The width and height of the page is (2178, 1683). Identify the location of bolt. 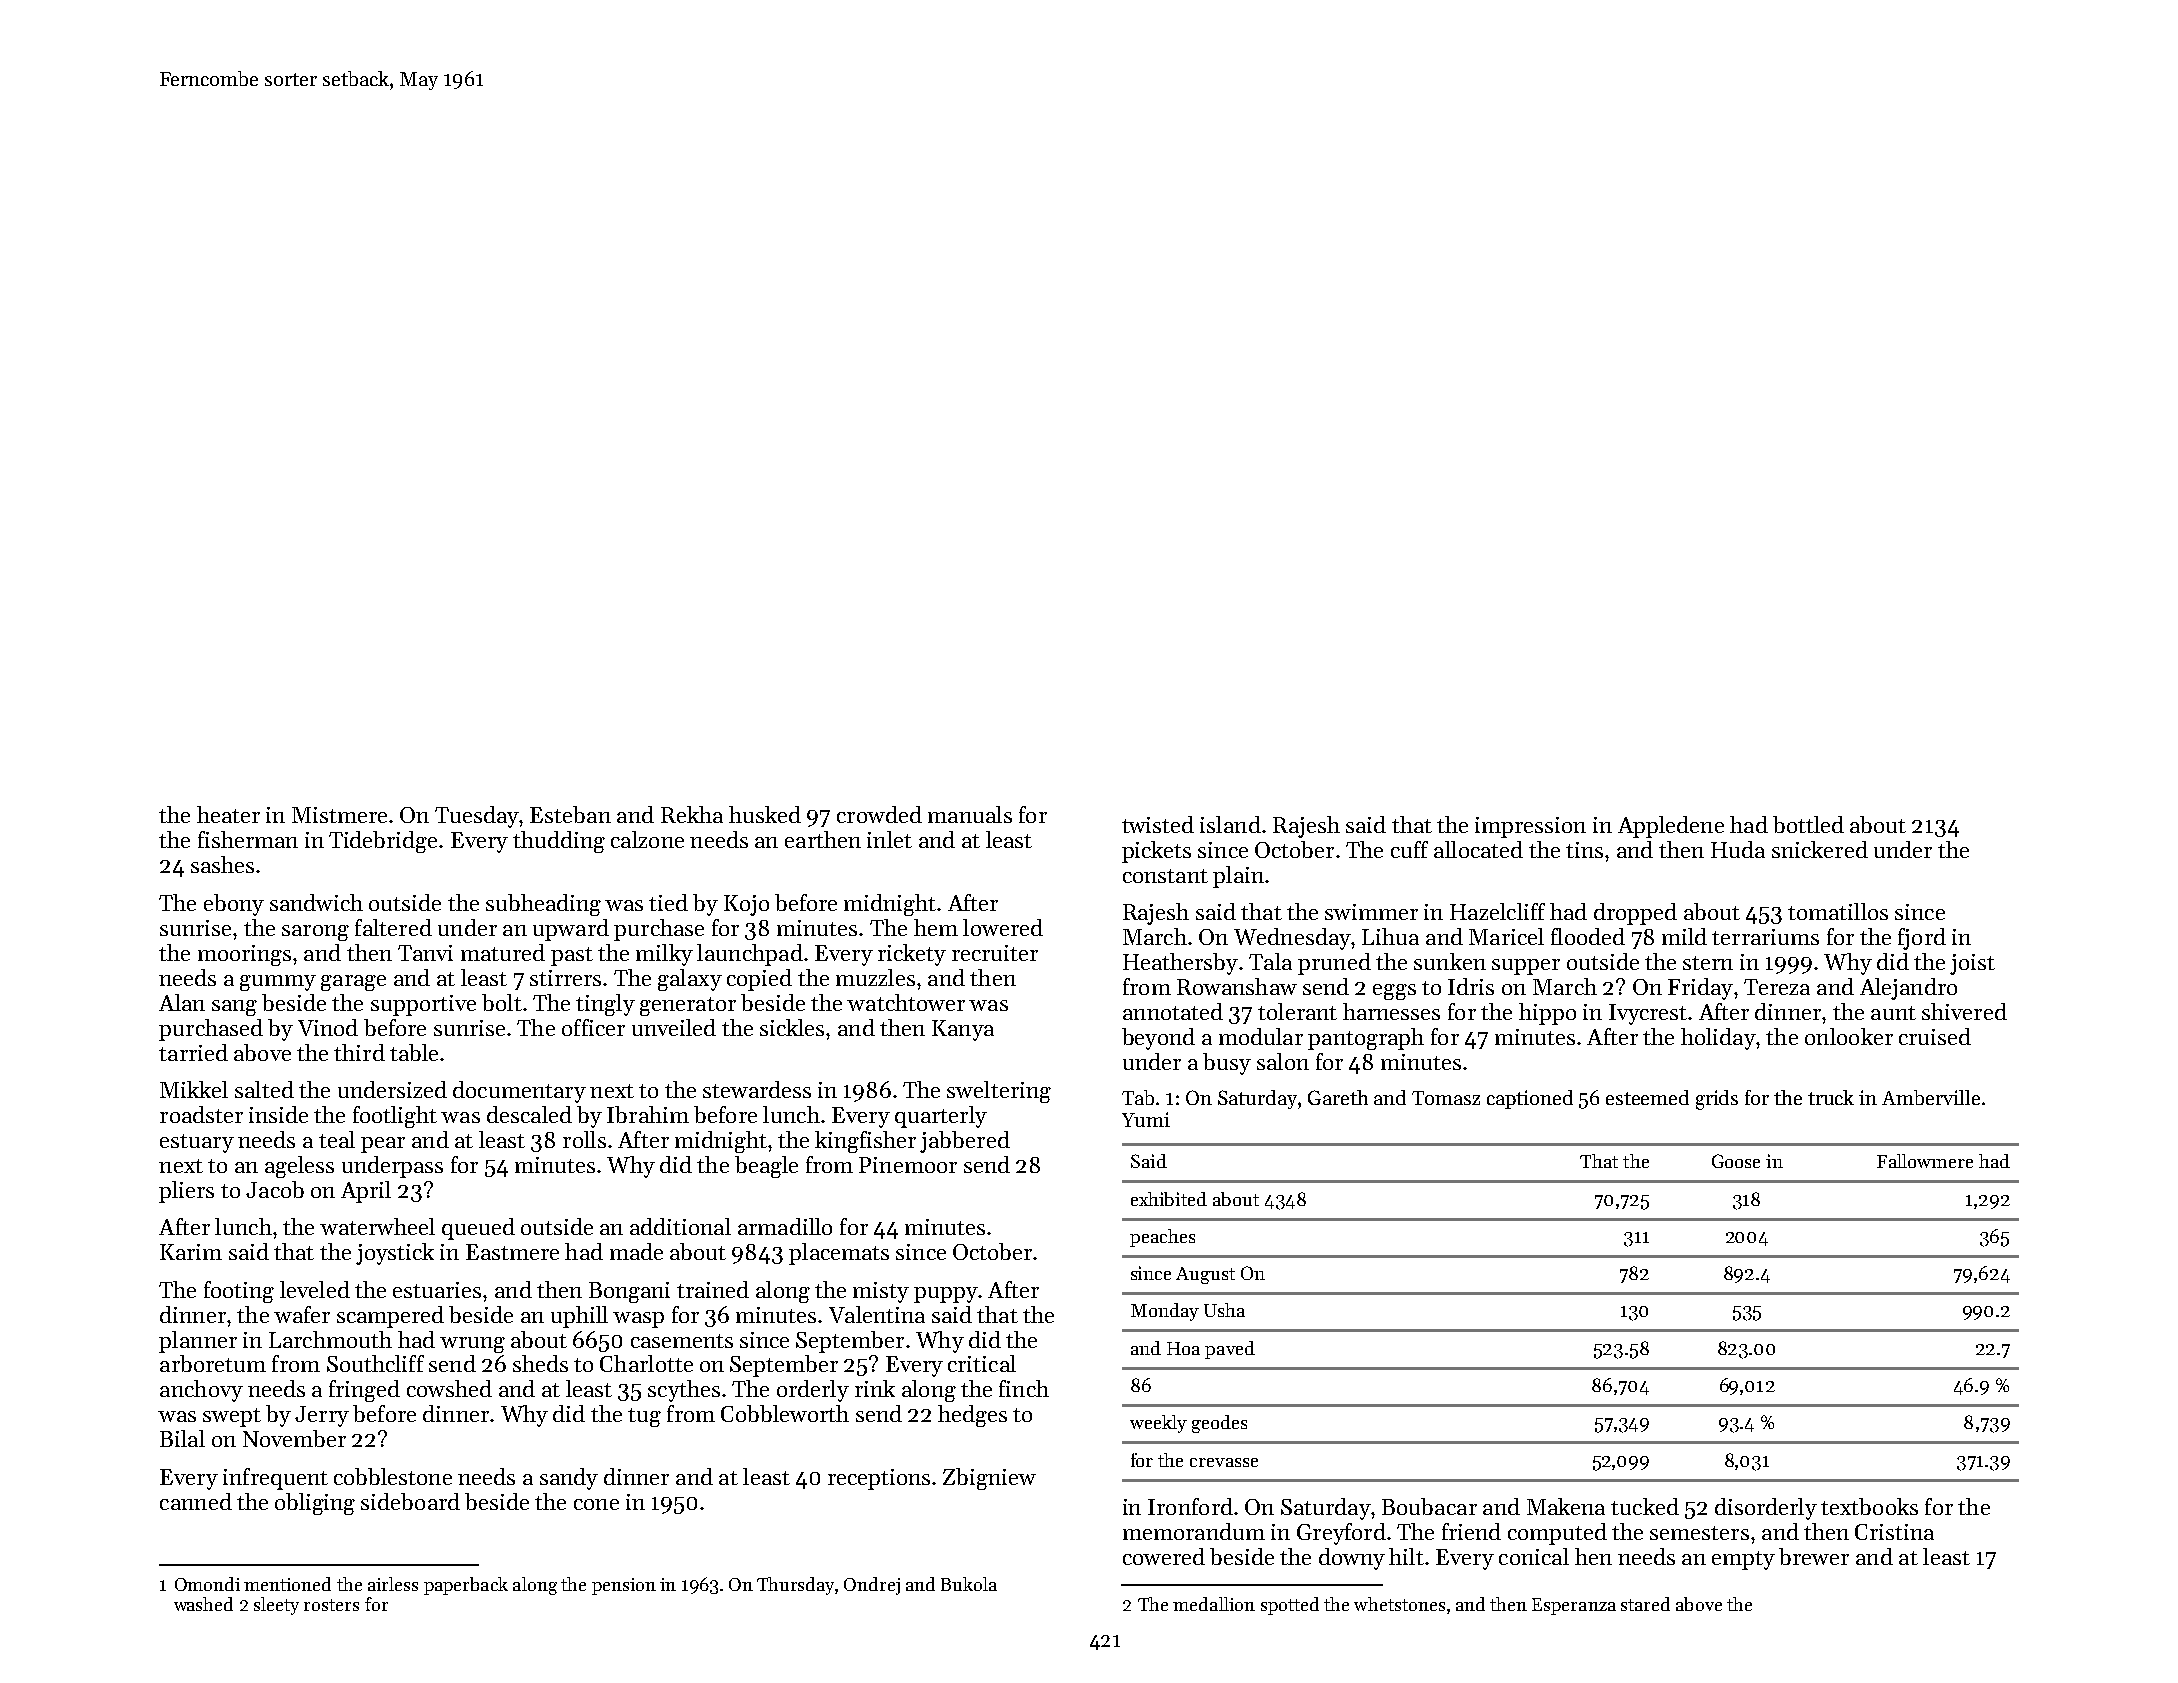
(502, 1002).
